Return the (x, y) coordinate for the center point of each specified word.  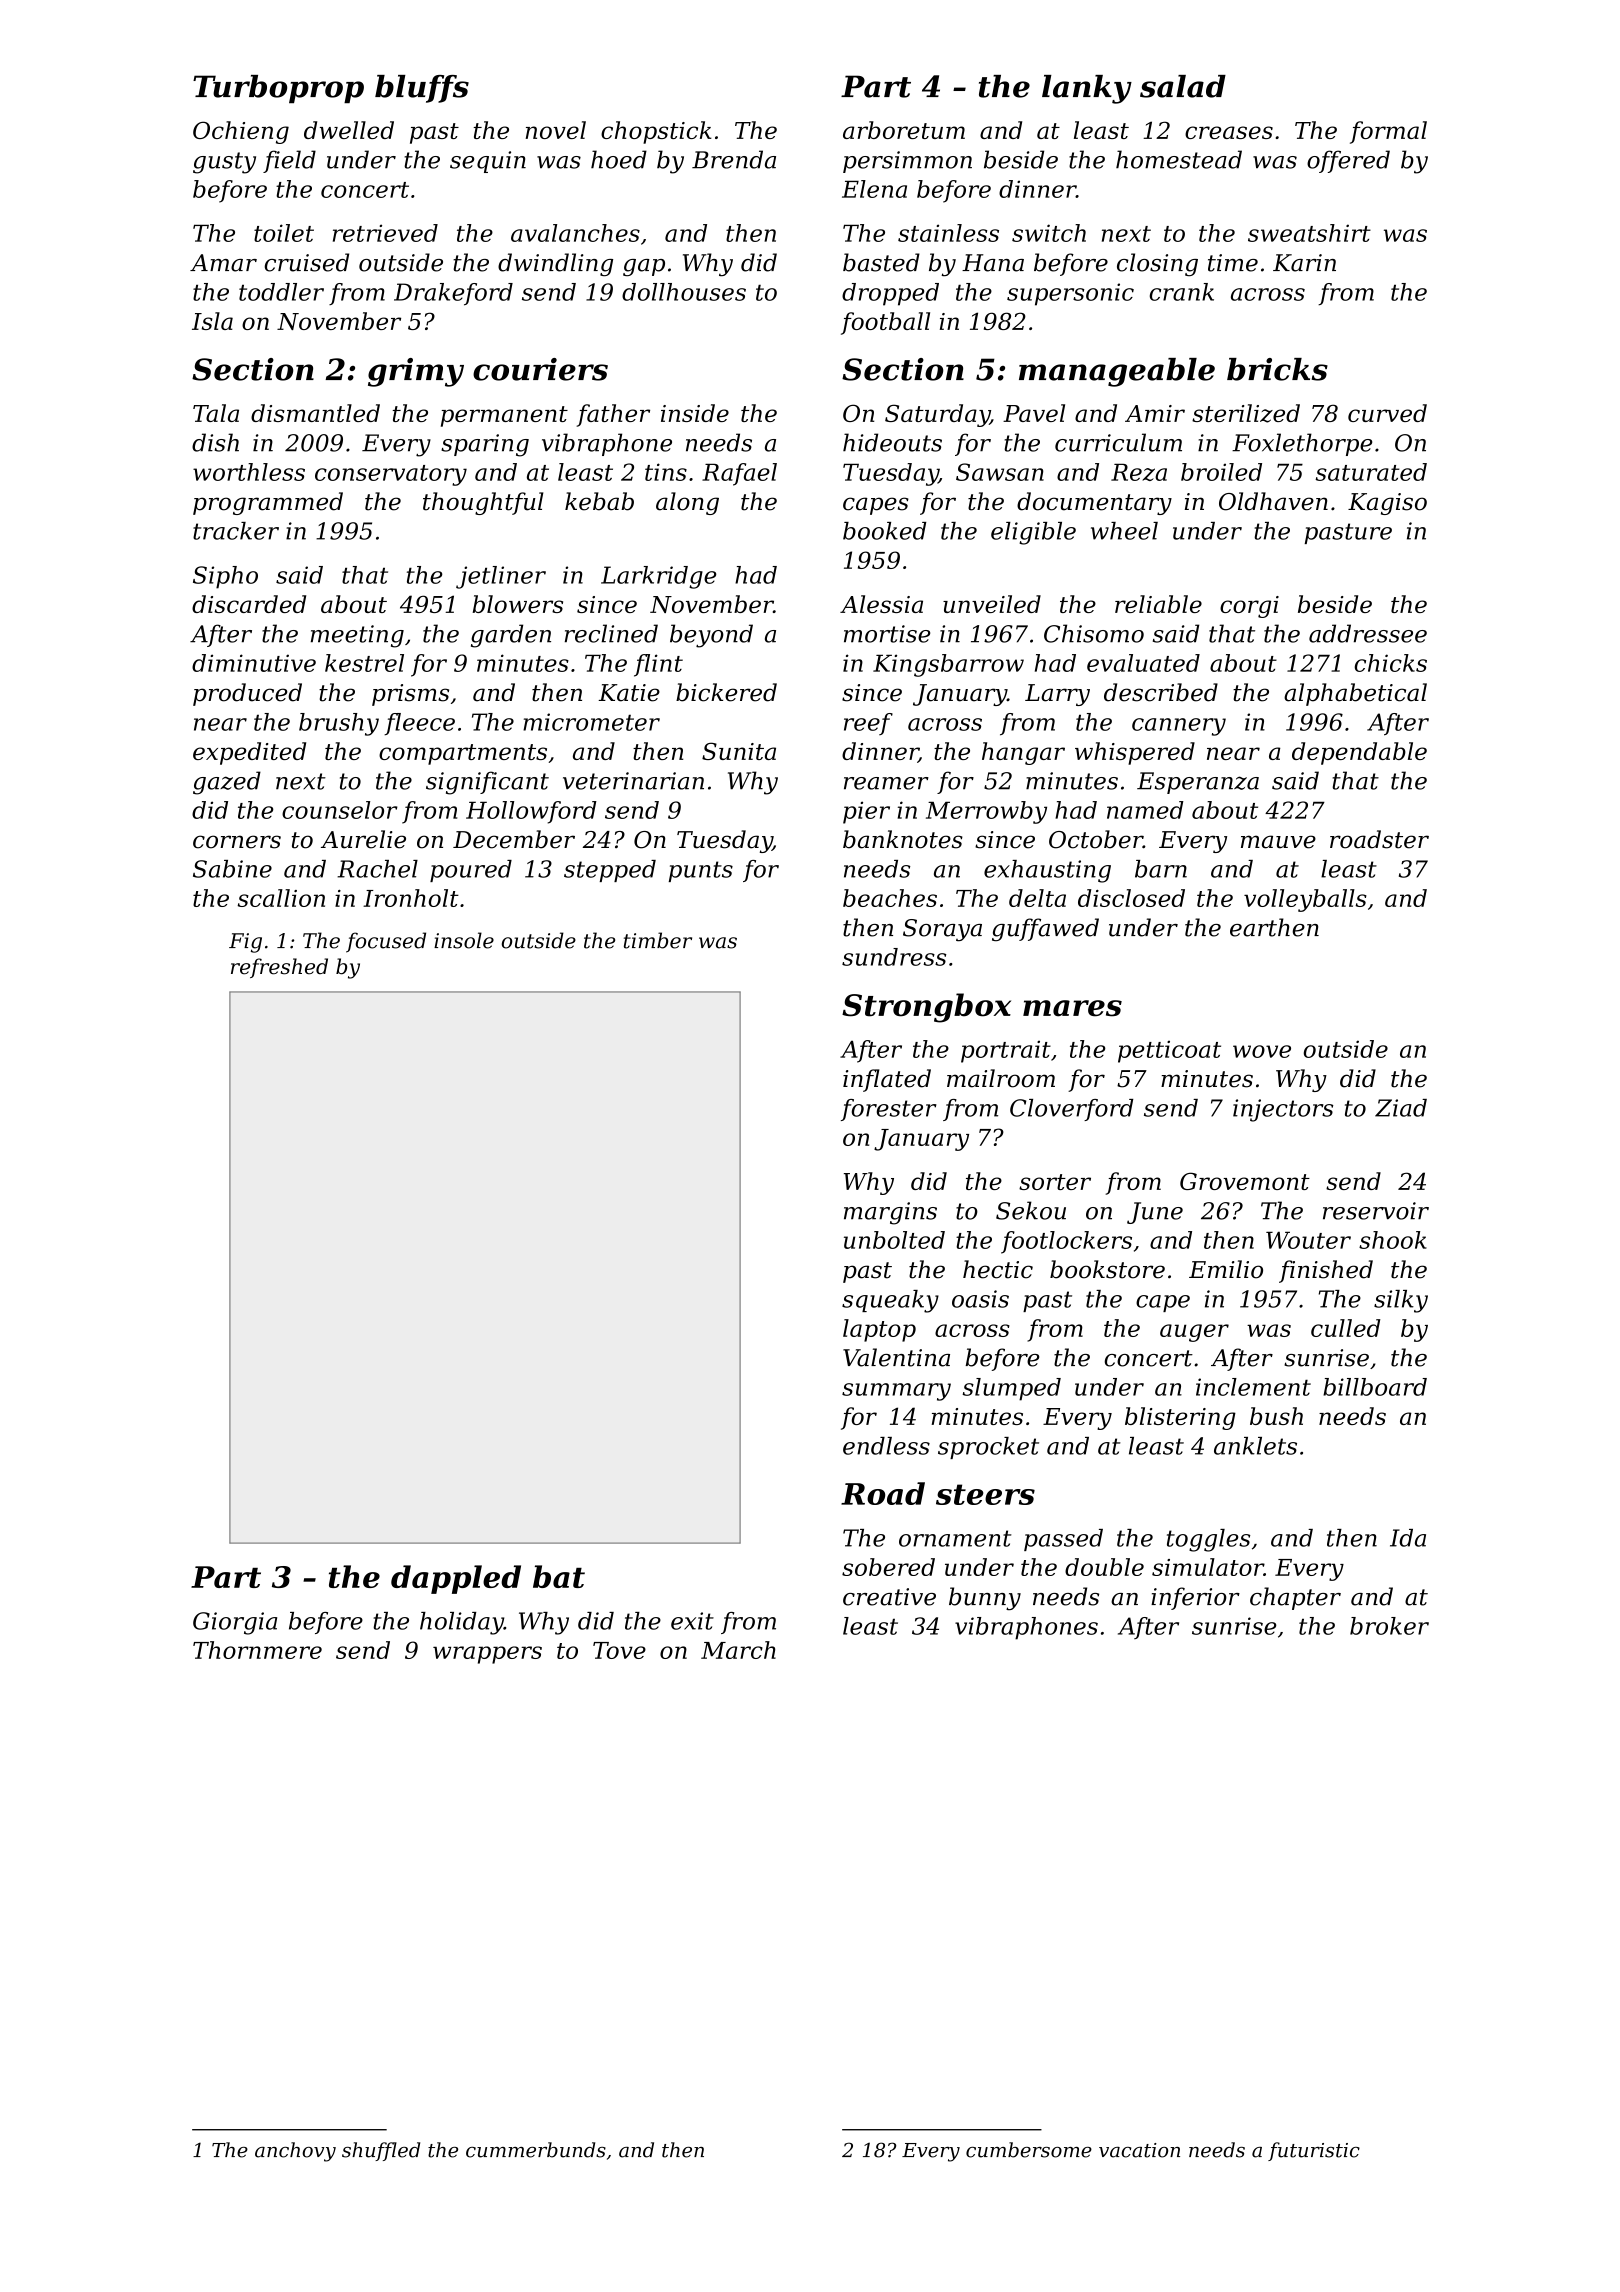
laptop (879, 1330)
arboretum (904, 130)
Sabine (232, 869)
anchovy (295, 2152)
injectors (1283, 1110)
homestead (1179, 159)
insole (464, 940)
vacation (1139, 2150)
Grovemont (1245, 1181)
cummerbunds (536, 2150)
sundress (894, 957)
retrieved (385, 233)
